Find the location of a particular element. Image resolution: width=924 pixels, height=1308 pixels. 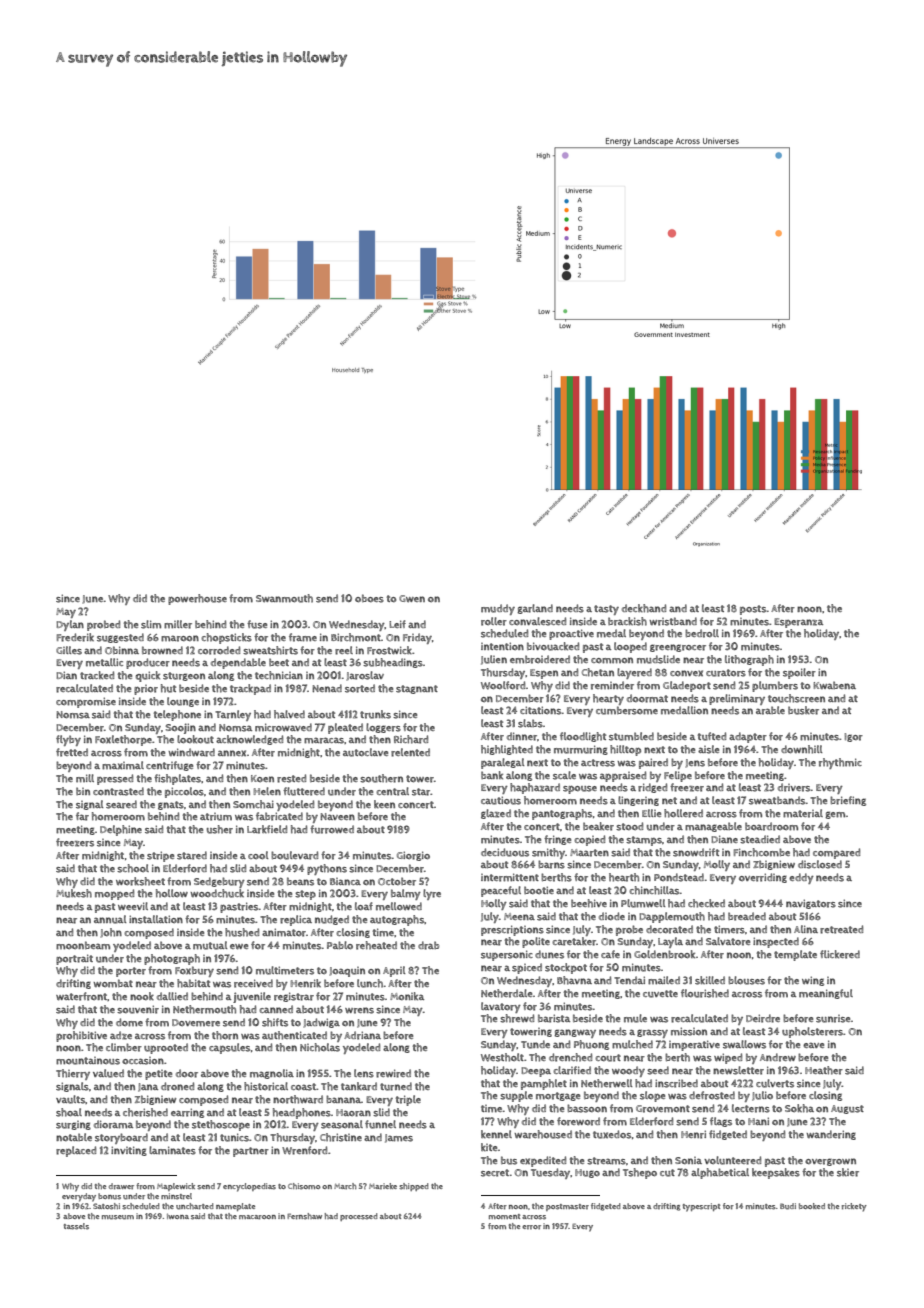

powerhouse is located at coordinates (197, 599).
